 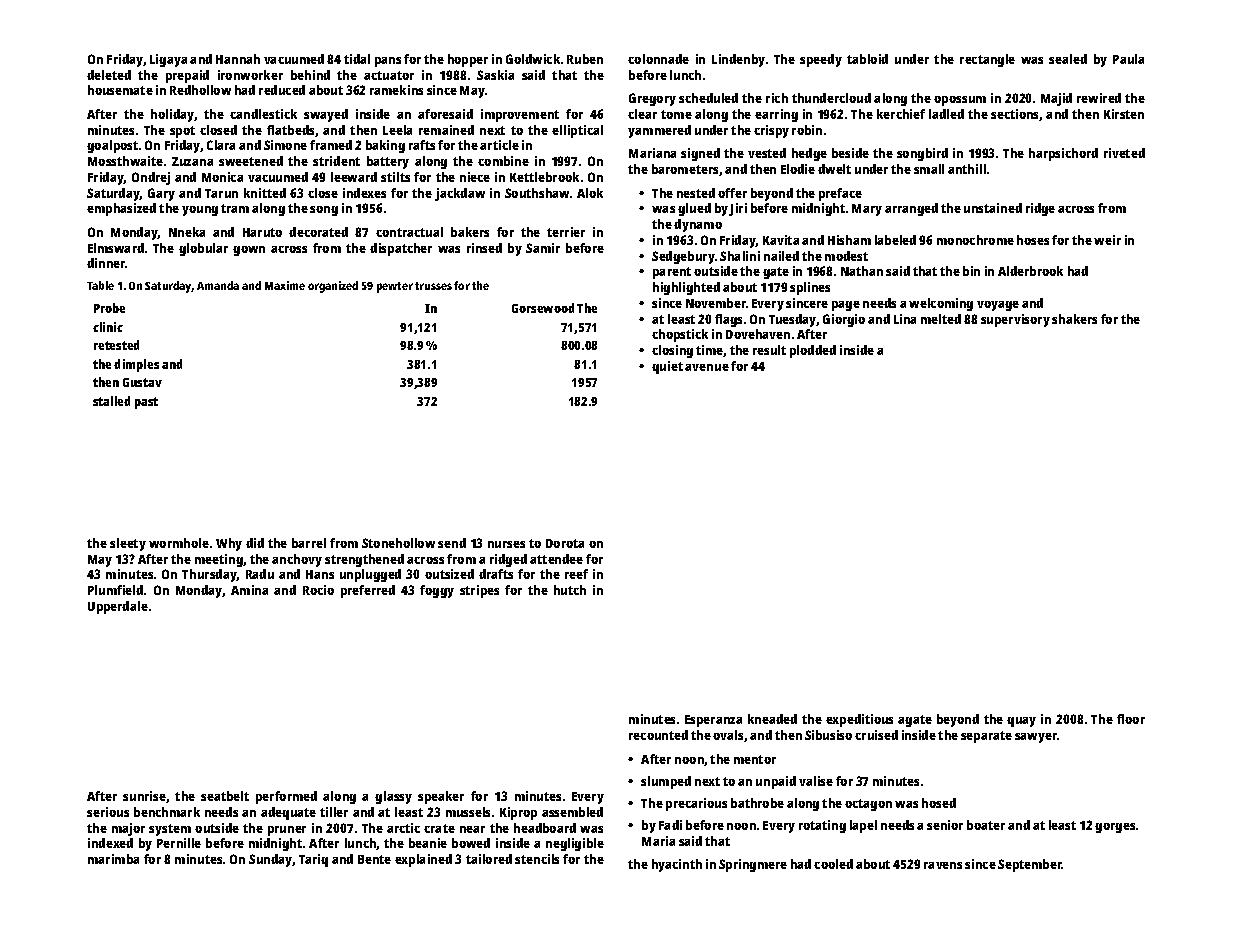 I want to click on expeditious, so click(x=859, y=720).
